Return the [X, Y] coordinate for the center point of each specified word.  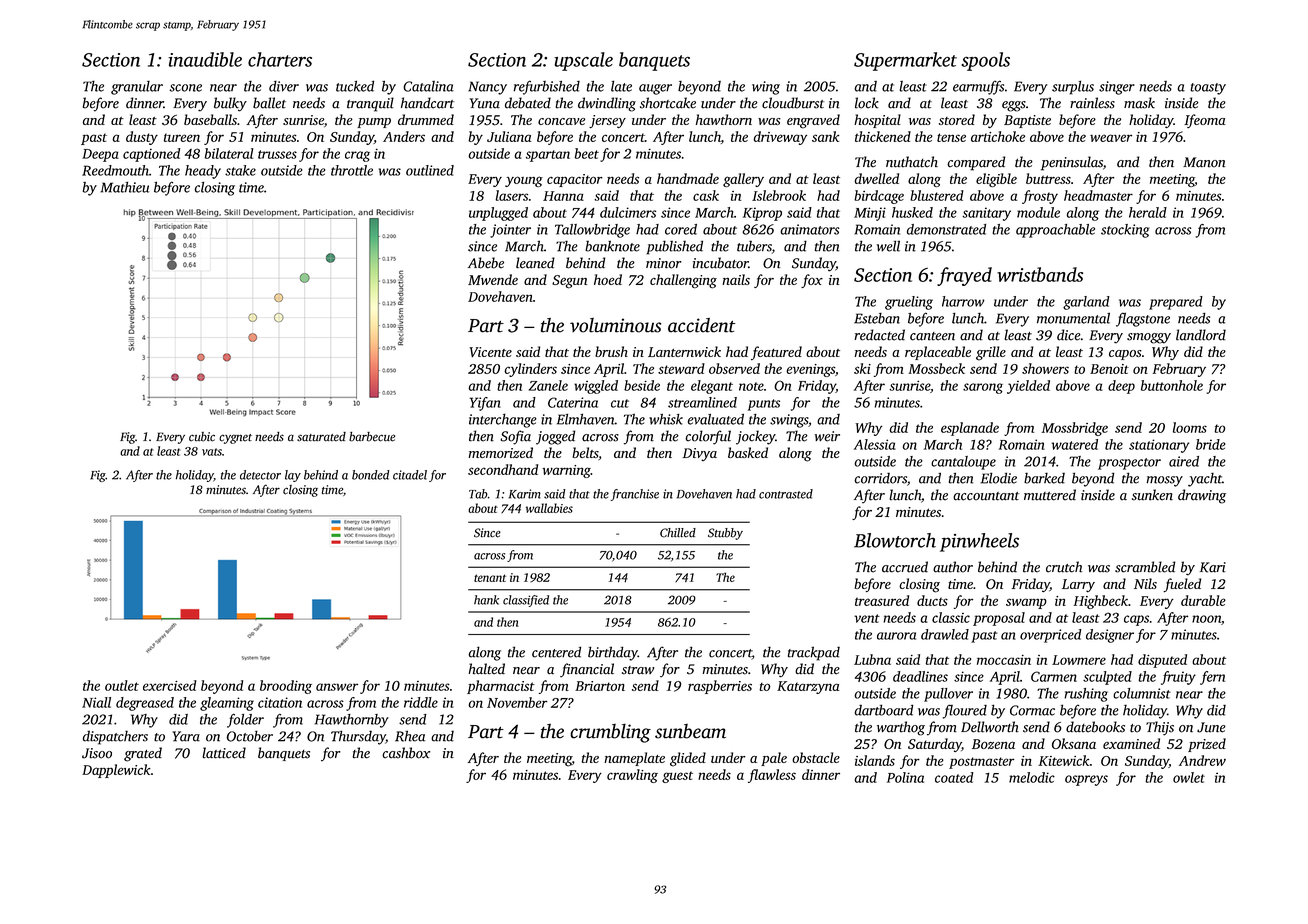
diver [284, 86]
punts [764, 405]
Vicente [490, 352]
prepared [1176, 303]
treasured [882, 600]
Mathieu [125, 187]
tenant [490, 578]
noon [1206, 619]
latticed [224, 753]
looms [1190, 427]
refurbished [546, 87]
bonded [371, 475]
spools [986, 61]
